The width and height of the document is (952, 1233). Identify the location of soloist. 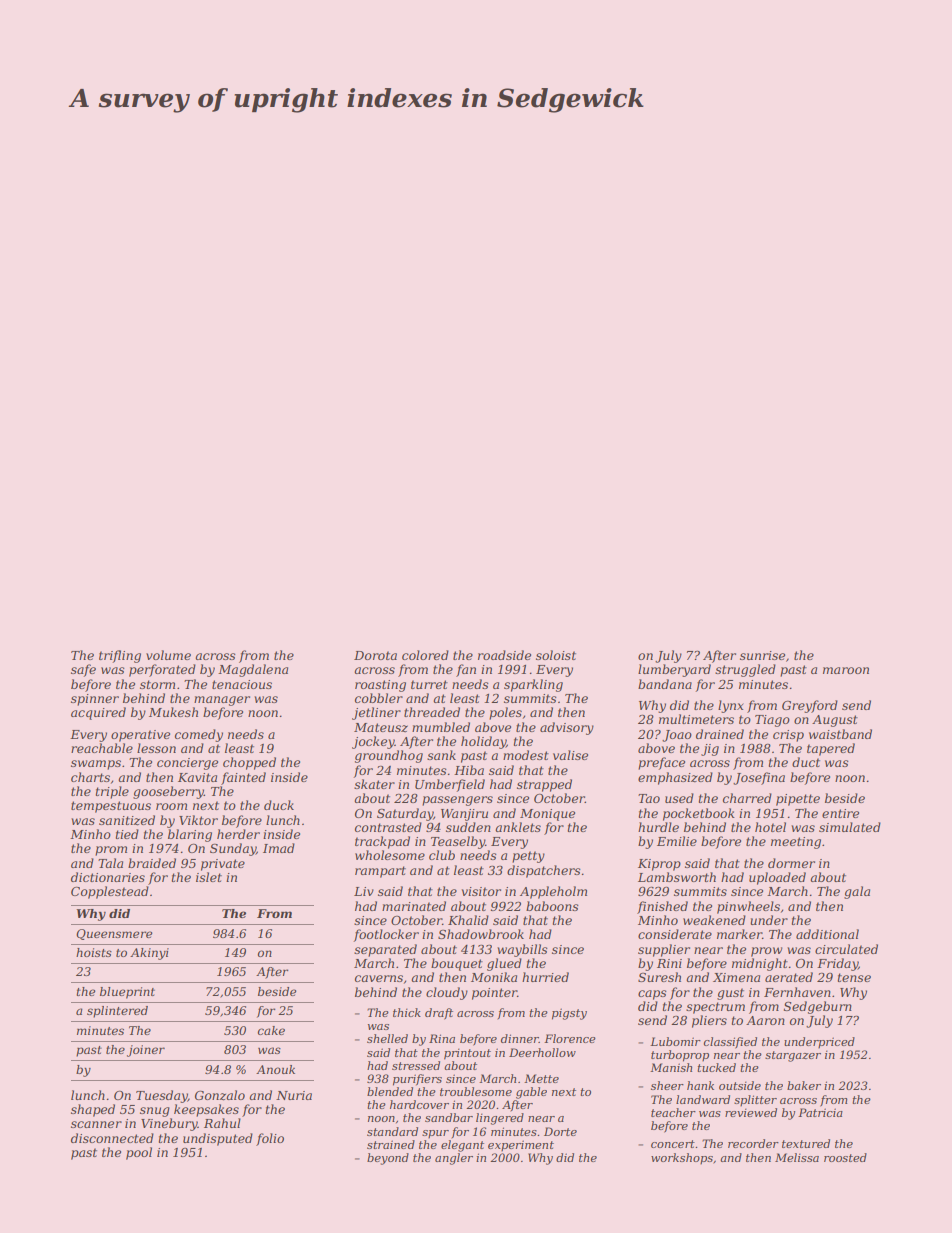
(556, 655).
